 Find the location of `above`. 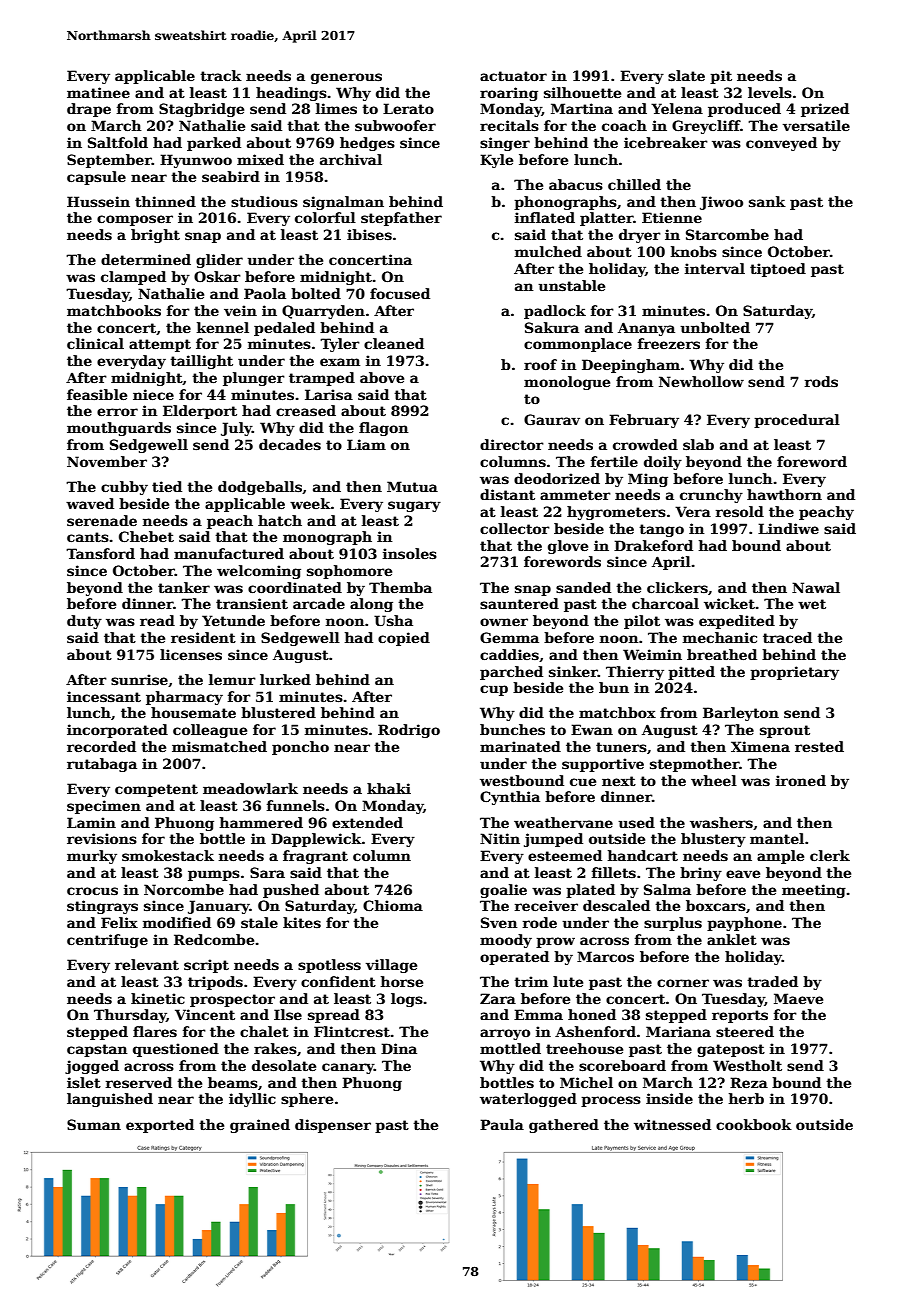

above is located at coordinates (382, 377).
